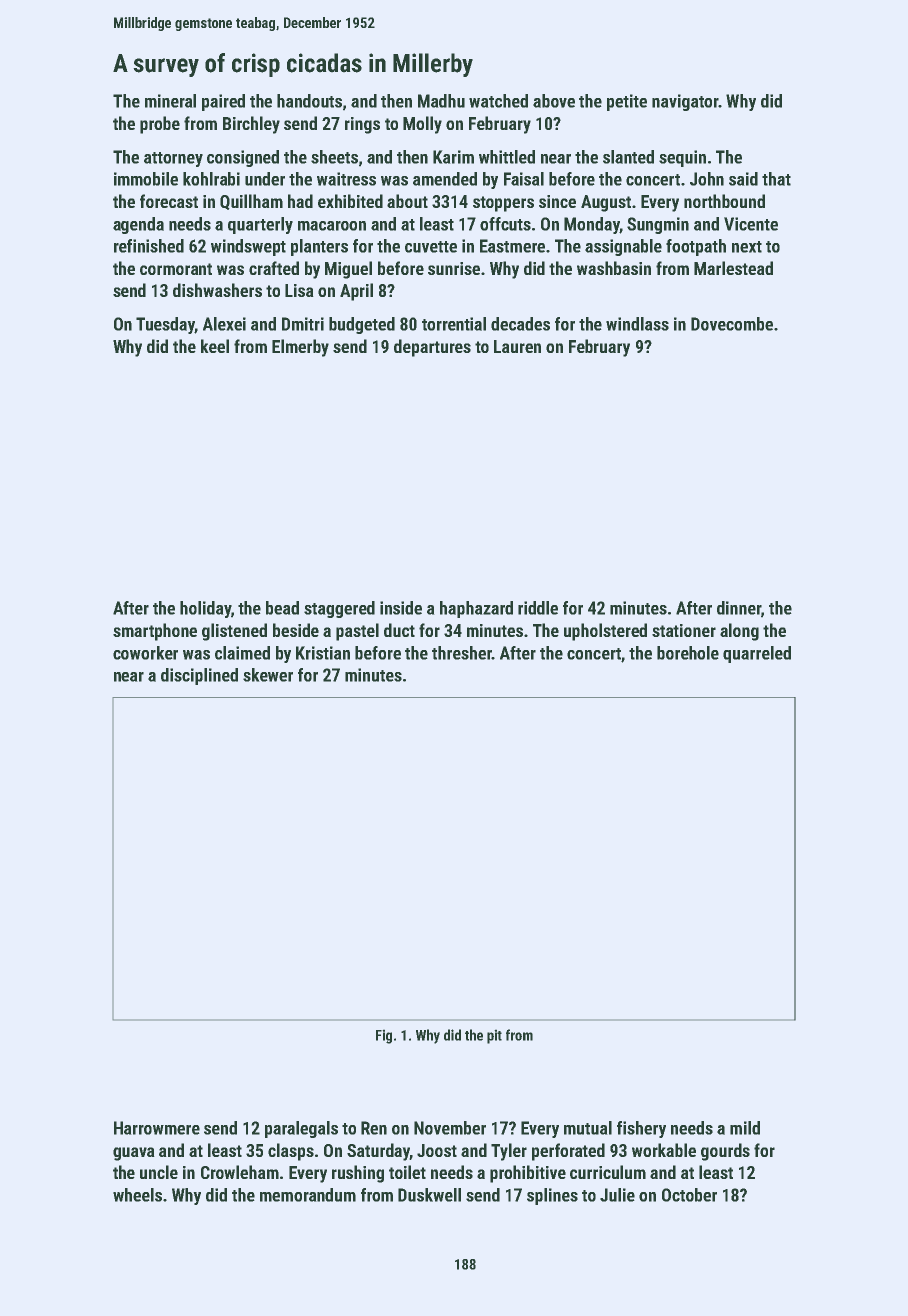 This image has width=908, height=1316. What do you see at coordinates (605, 632) in the image?
I see `upholstered` at bounding box center [605, 632].
